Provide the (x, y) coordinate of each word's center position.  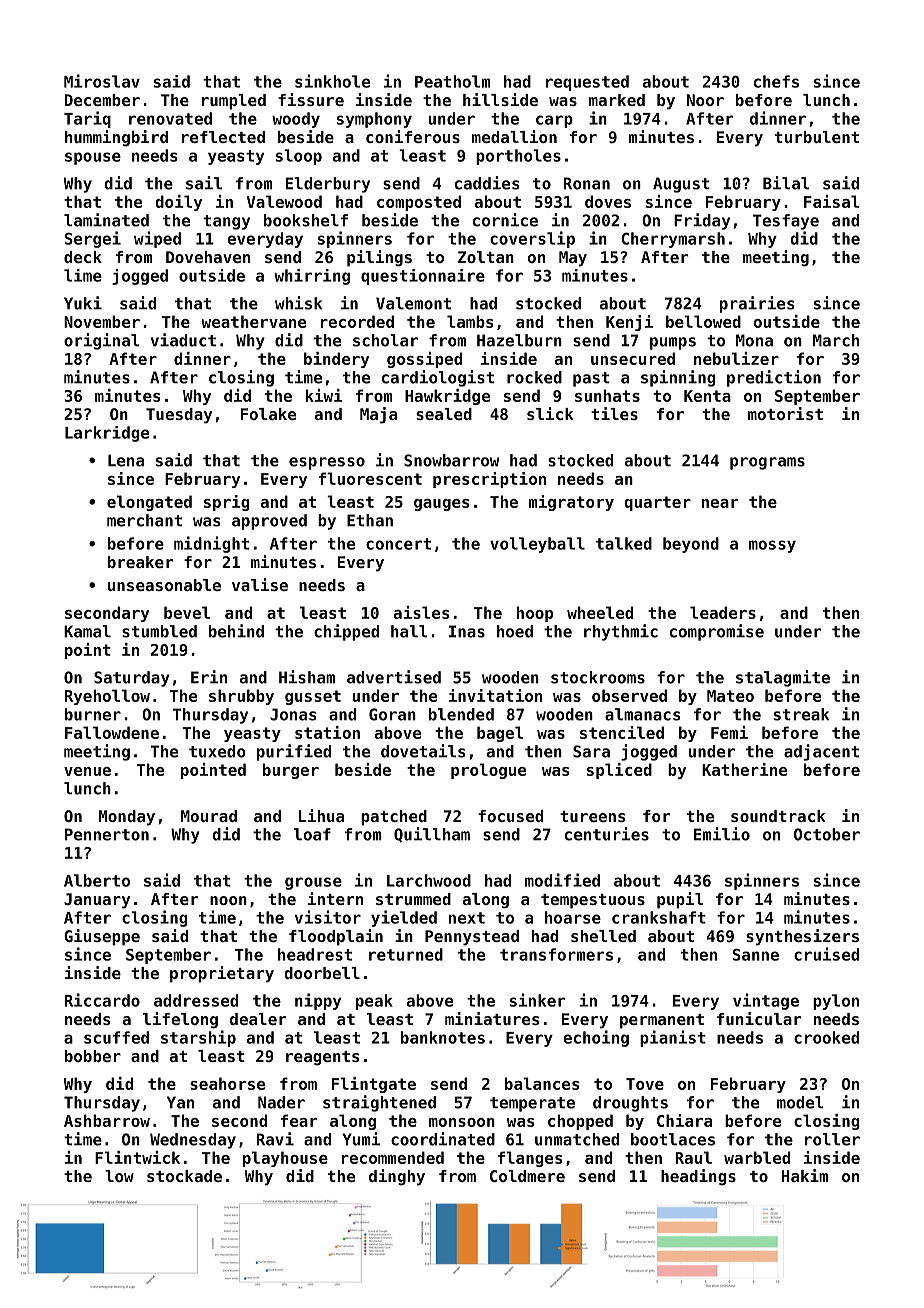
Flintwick (137, 1157)
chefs (776, 81)
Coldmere (527, 1176)
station (327, 732)
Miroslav (102, 81)
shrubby (241, 697)
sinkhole (332, 81)
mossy (772, 546)
